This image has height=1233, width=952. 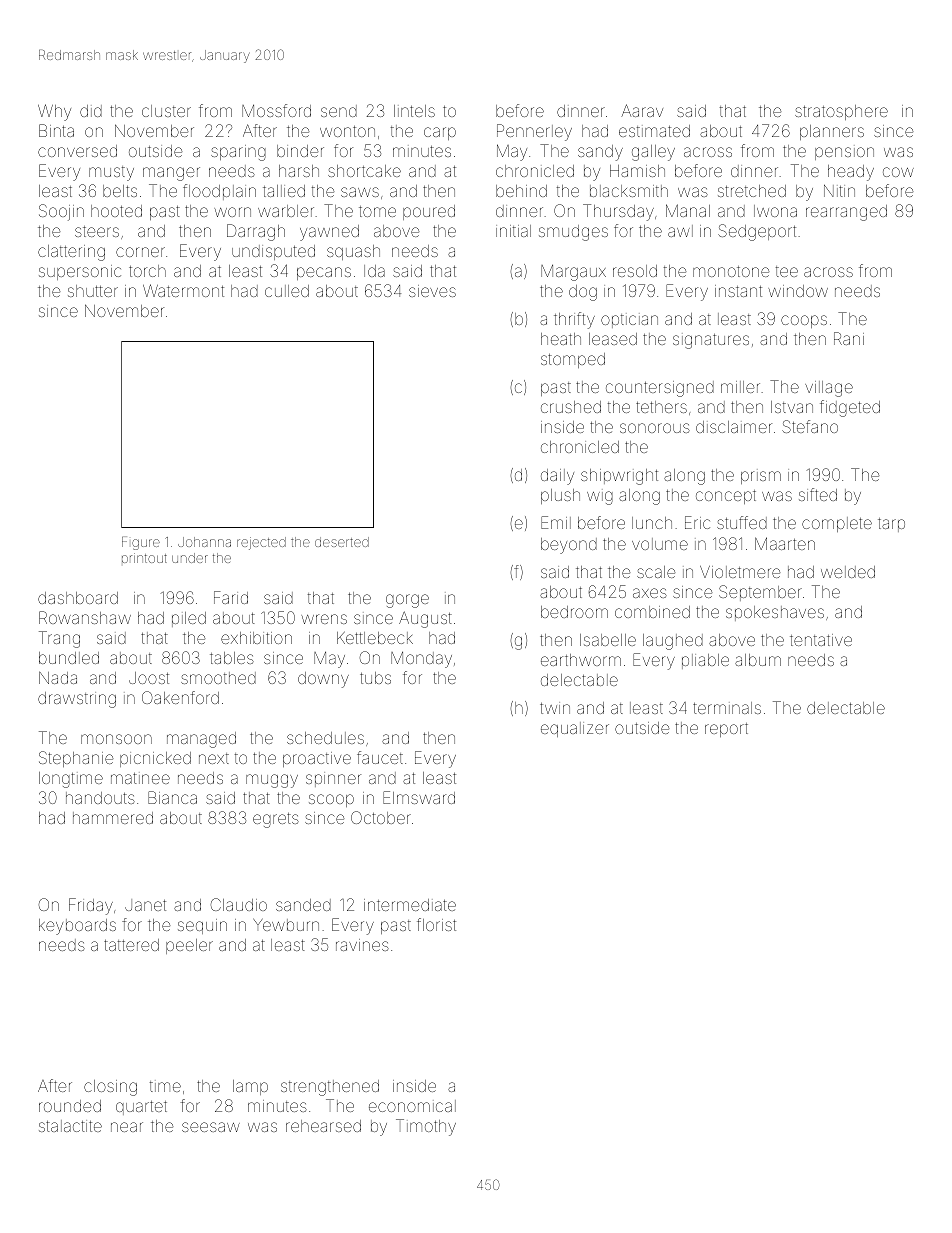 I want to click on closing, so click(x=110, y=1088).
